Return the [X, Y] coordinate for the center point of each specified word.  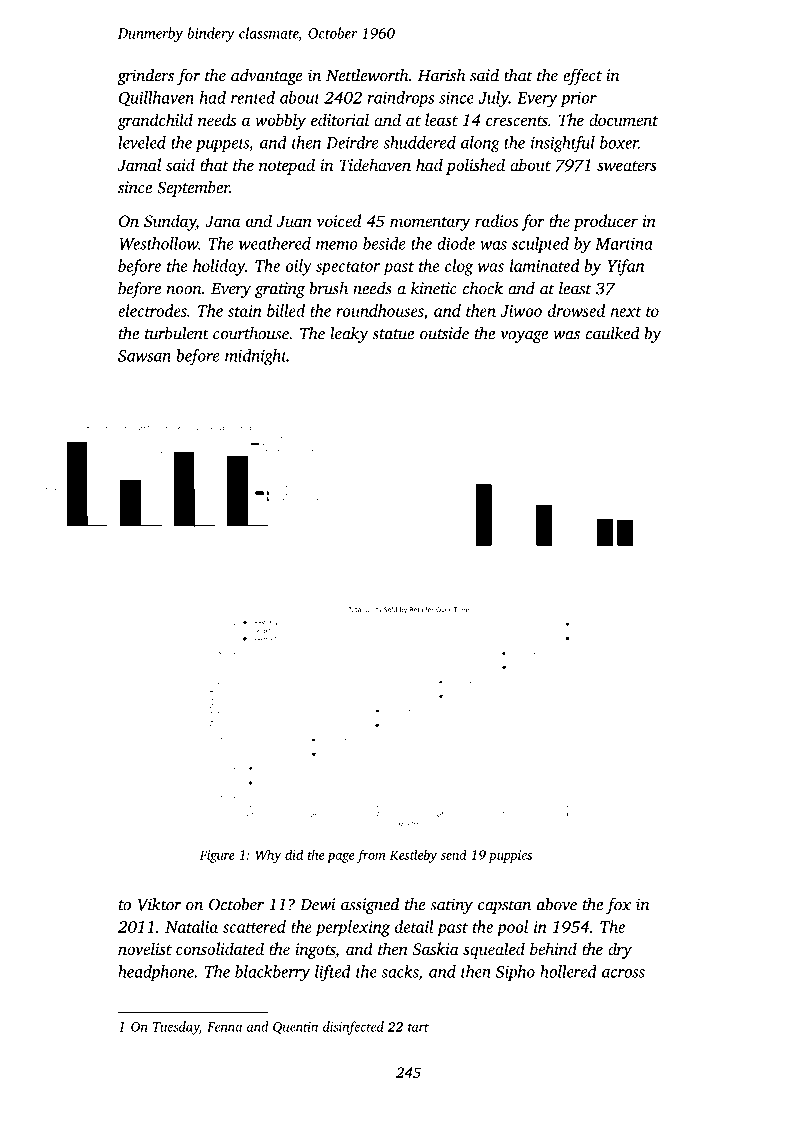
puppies [510, 856]
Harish [441, 75]
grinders [145, 76]
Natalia [191, 926]
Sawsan [144, 356]
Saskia [436, 948]
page [340, 858]
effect [582, 77]
